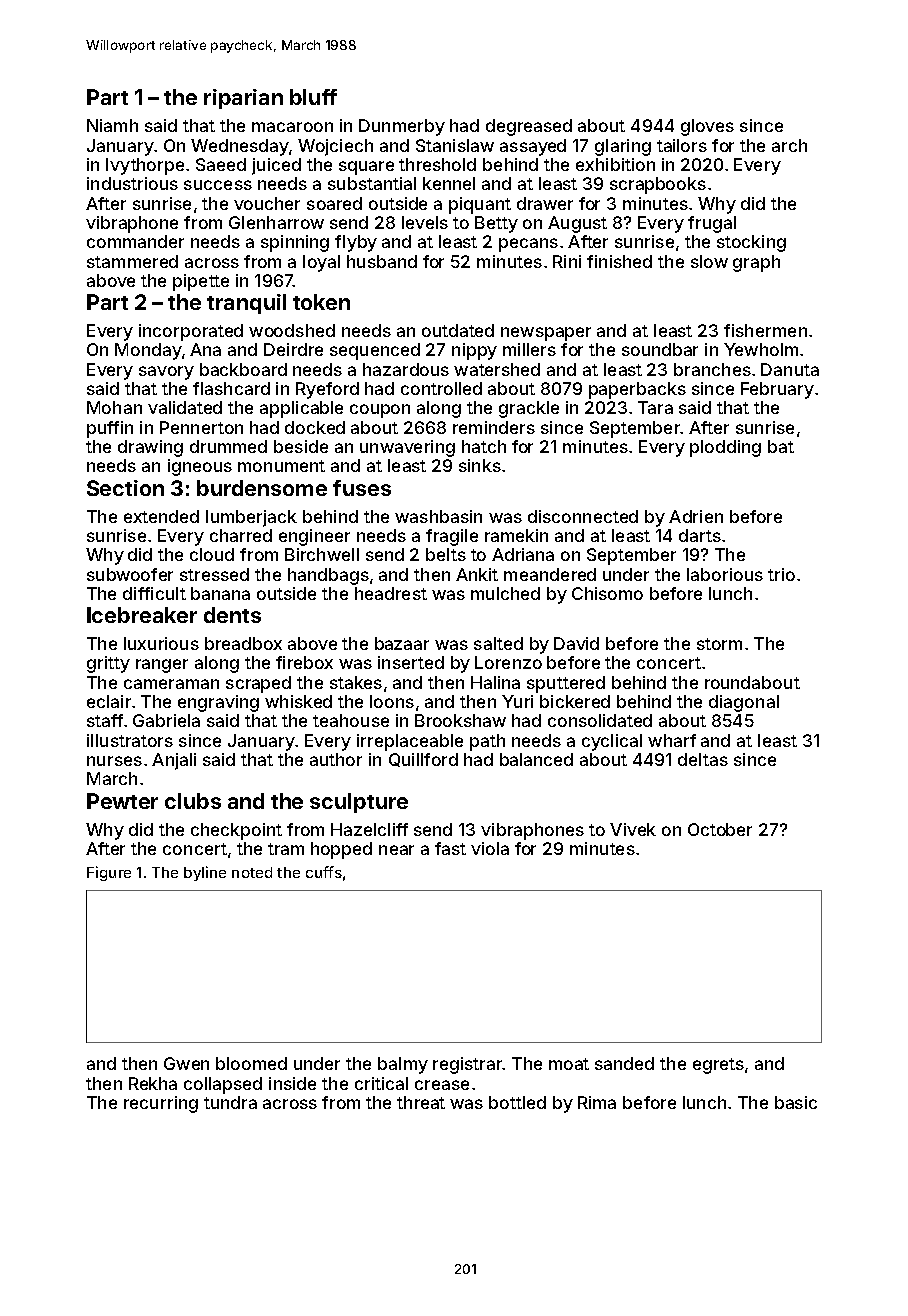  I want to click on breadbox, so click(243, 643).
